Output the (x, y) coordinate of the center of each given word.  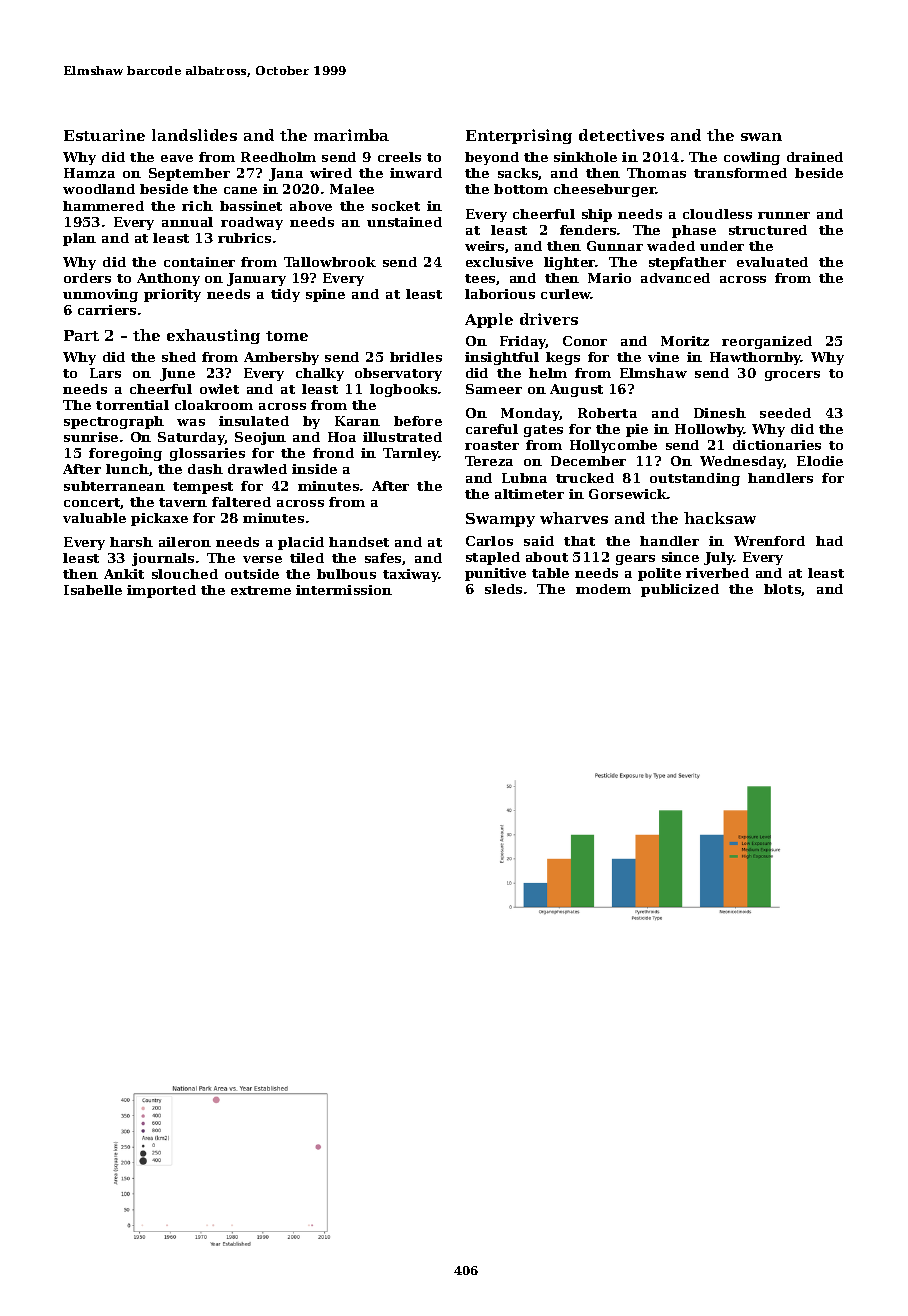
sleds (503, 589)
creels (399, 157)
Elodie (820, 461)
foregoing (125, 454)
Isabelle (93, 590)
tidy (285, 295)
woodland (99, 189)
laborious (500, 294)
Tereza (489, 461)
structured (768, 230)
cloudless (717, 214)
